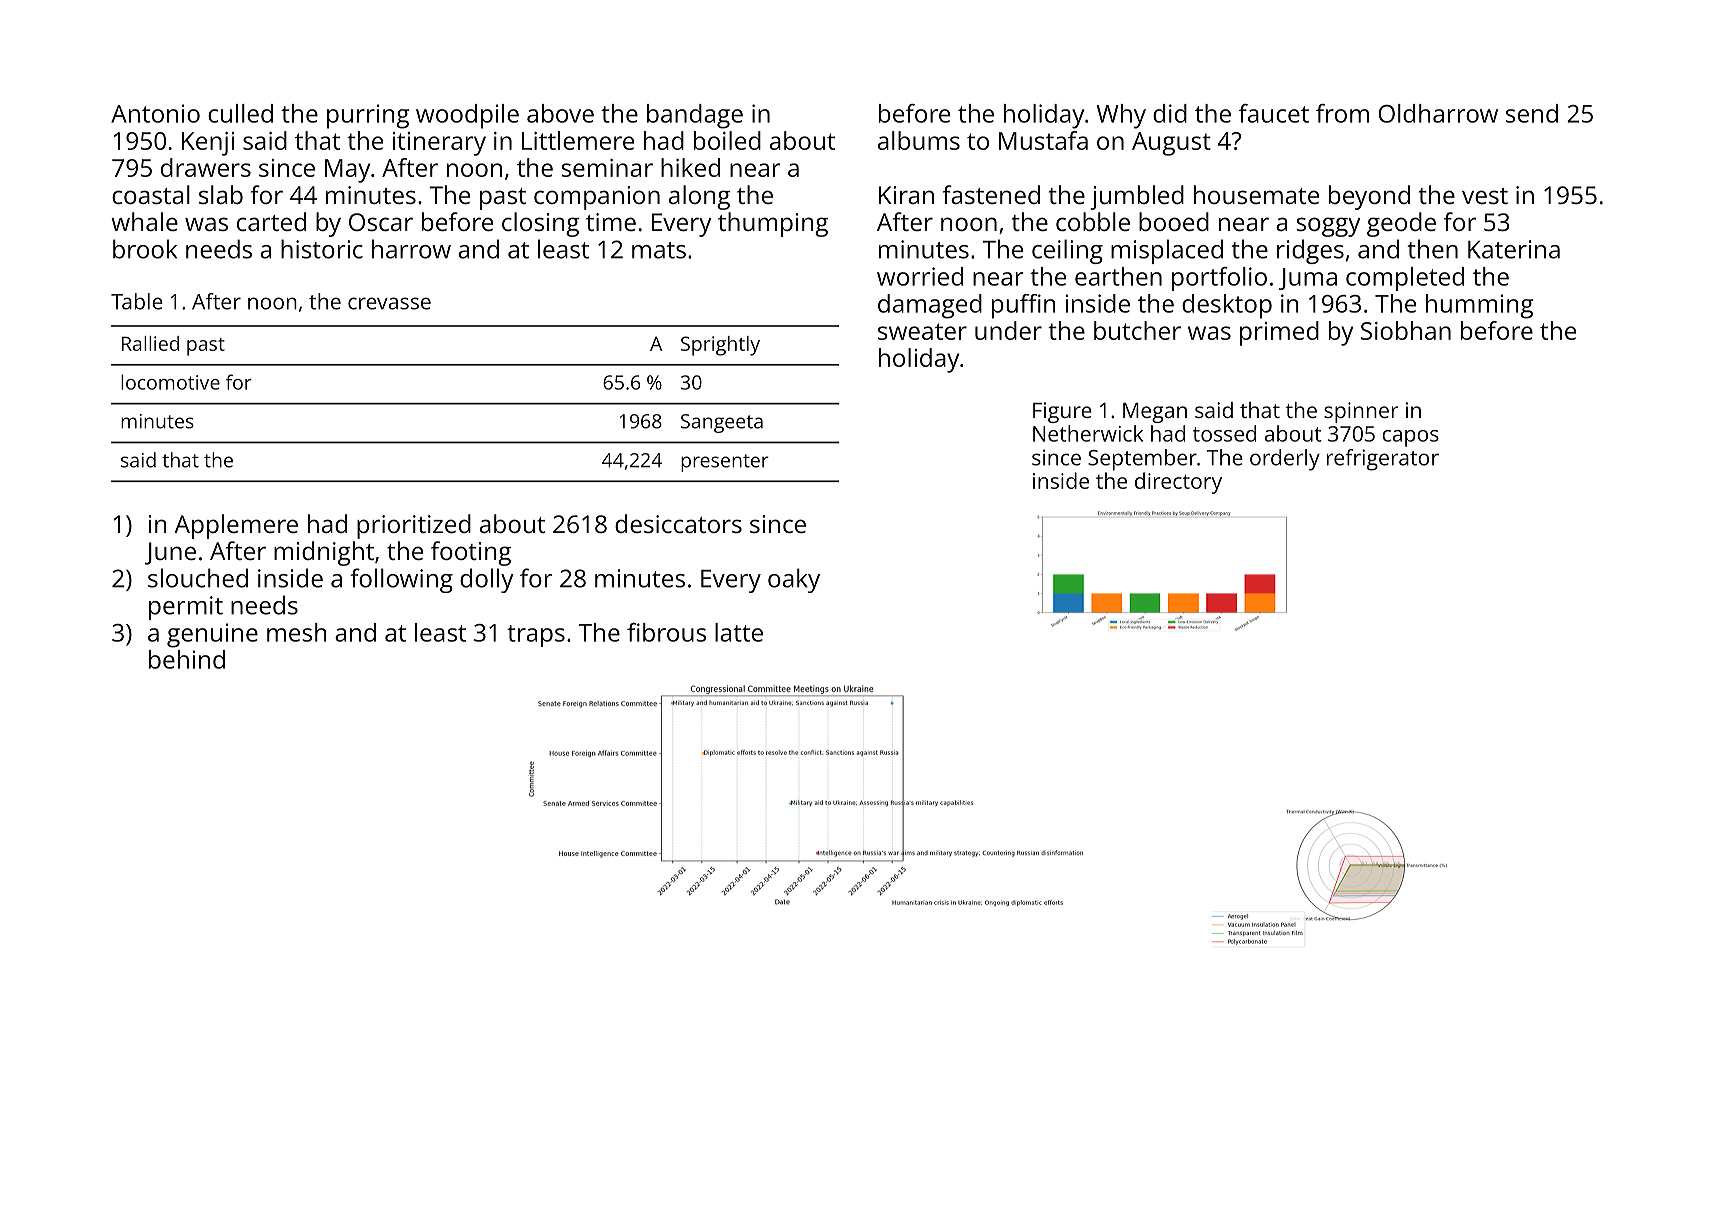  I want to click on send, so click(1532, 113).
